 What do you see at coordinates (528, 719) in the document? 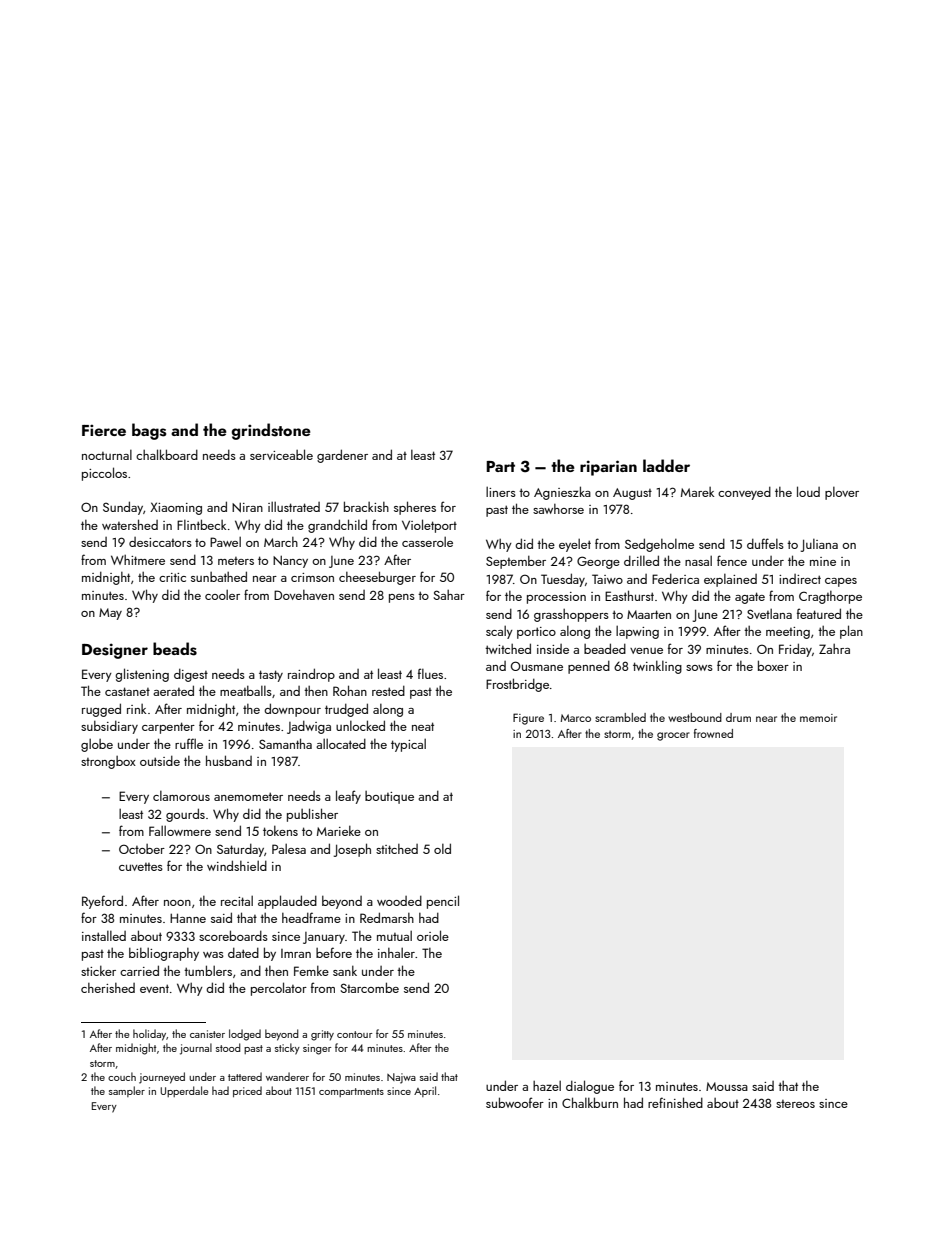
I see `Figure` at bounding box center [528, 719].
